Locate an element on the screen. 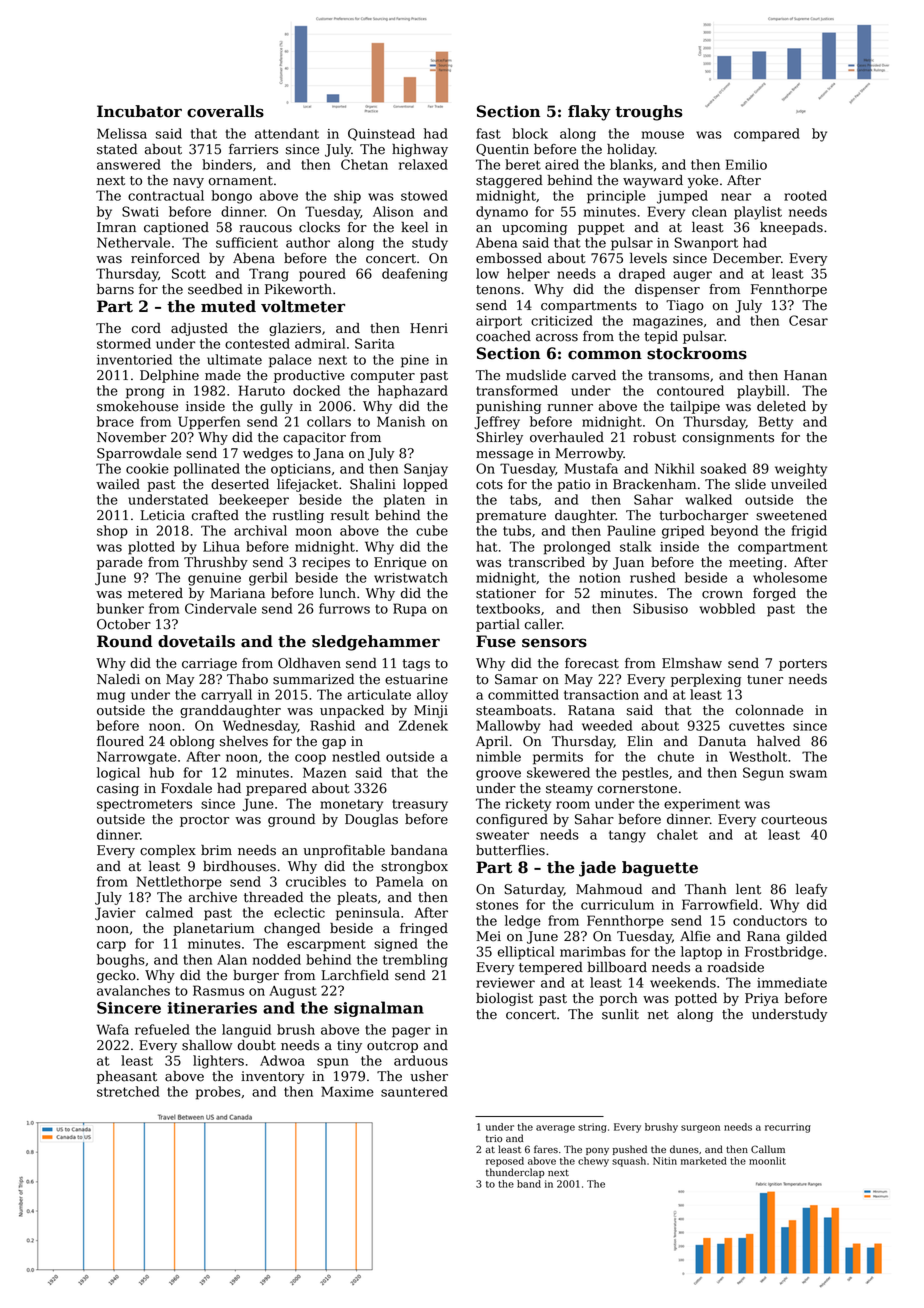  runner is located at coordinates (570, 408).
